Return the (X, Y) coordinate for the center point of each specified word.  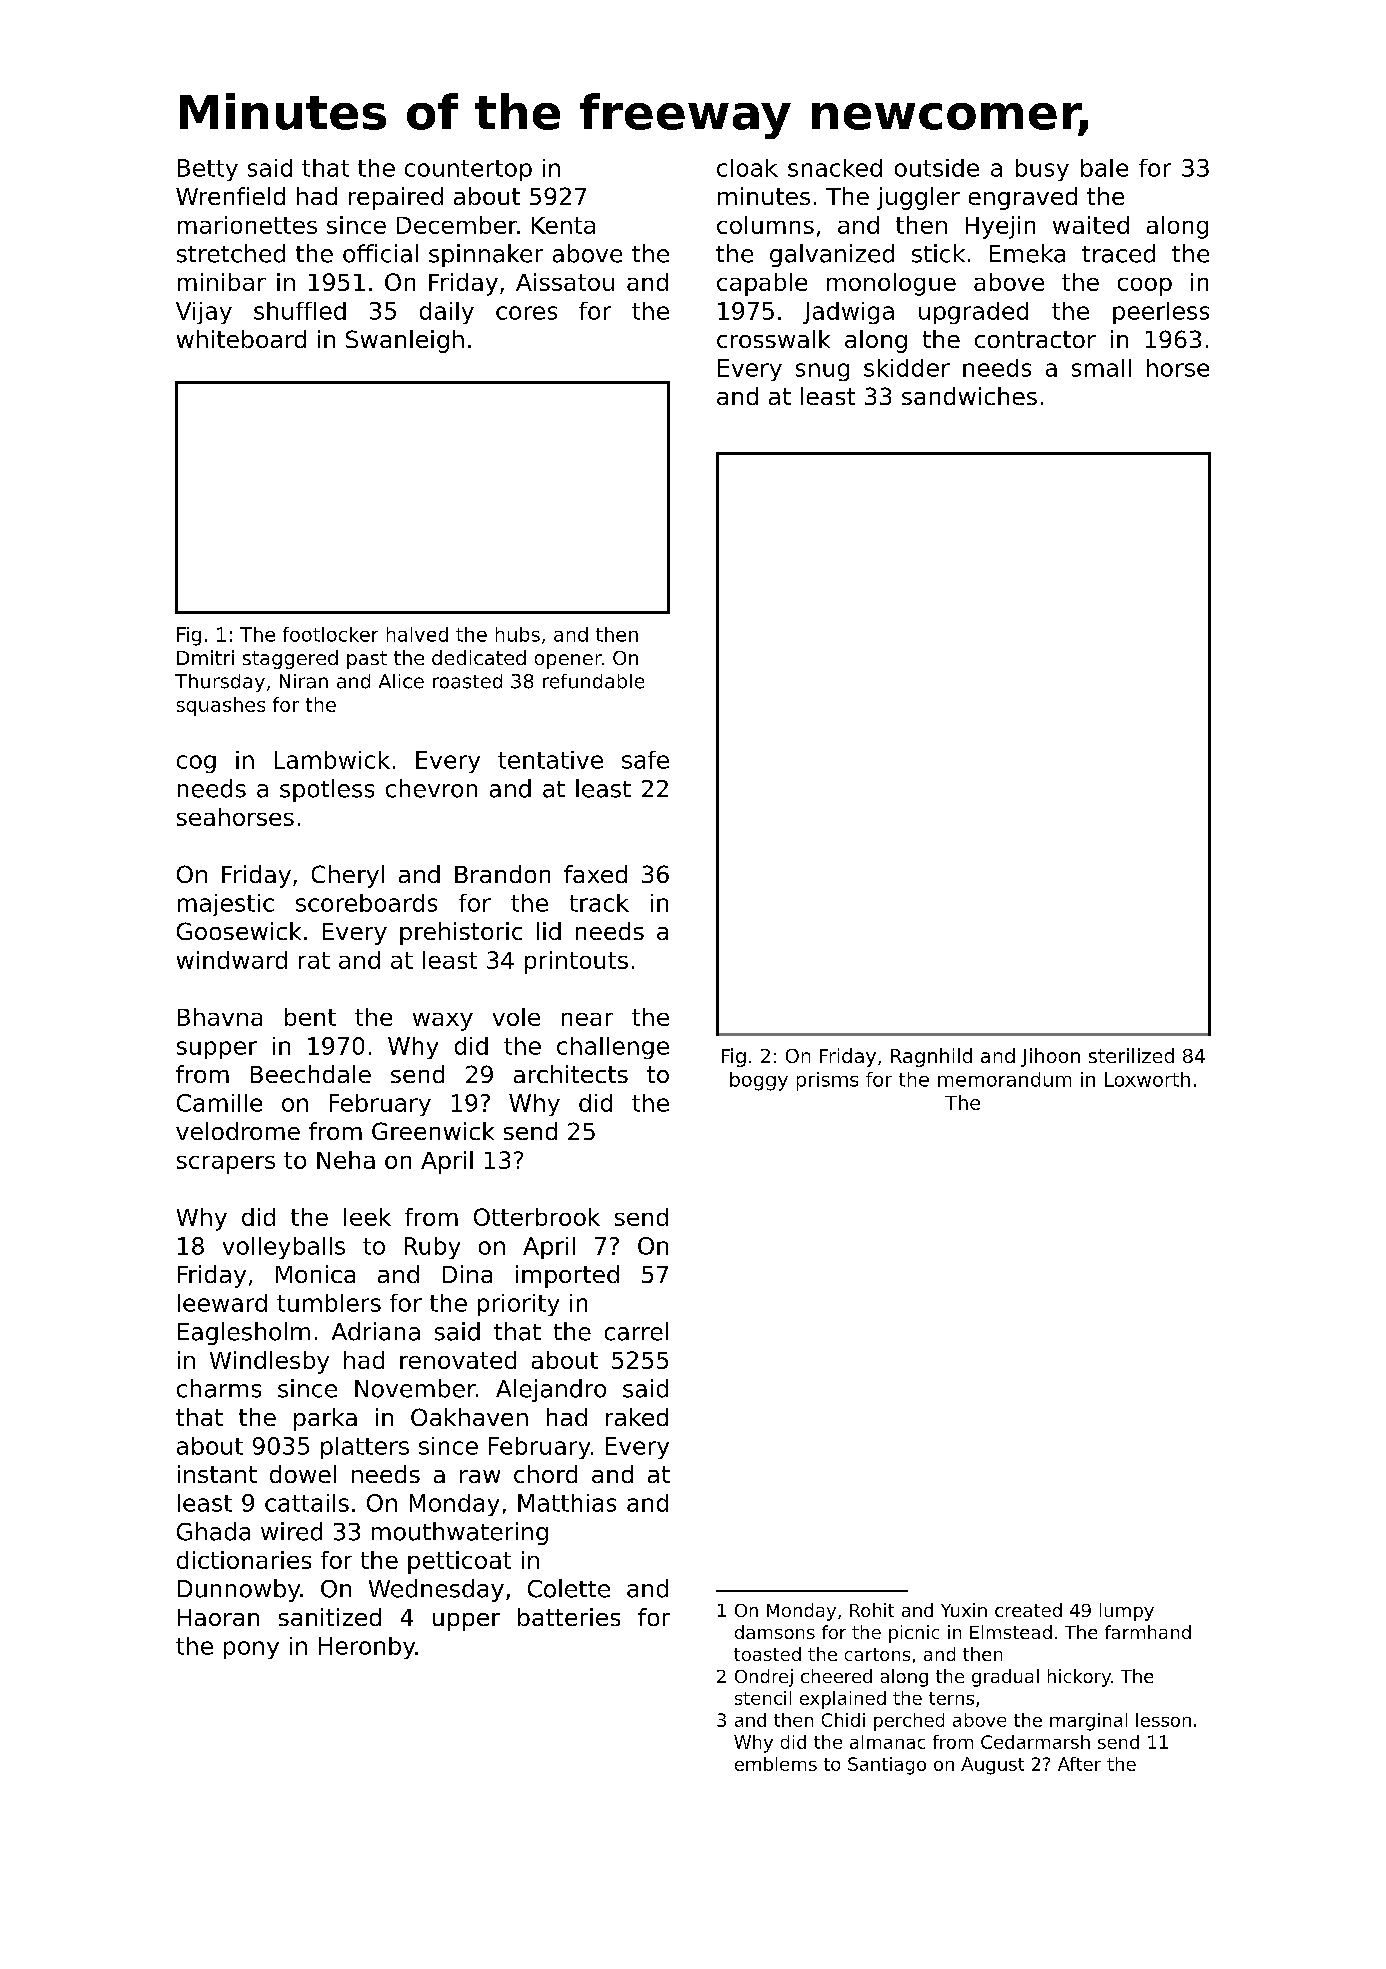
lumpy (1127, 1612)
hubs (518, 634)
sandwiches (969, 396)
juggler (918, 198)
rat (314, 960)
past (367, 660)
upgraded (973, 313)
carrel (636, 1331)
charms (219, 1388)
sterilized (1131, 1055)
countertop (468, 170)
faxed (595, 874)
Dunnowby (239, 1590)
